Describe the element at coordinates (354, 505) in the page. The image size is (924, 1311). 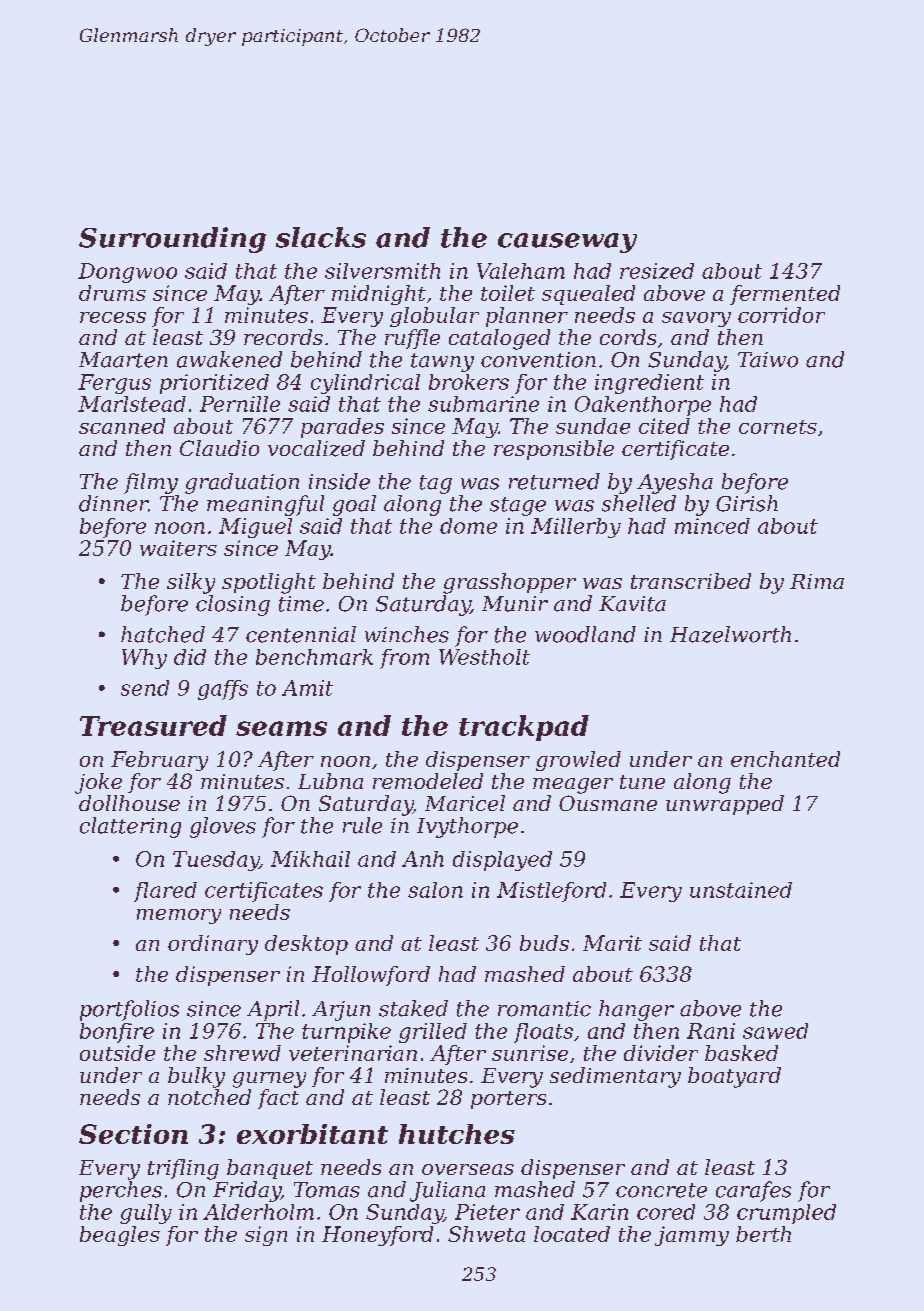
I see `goal` at that location.
